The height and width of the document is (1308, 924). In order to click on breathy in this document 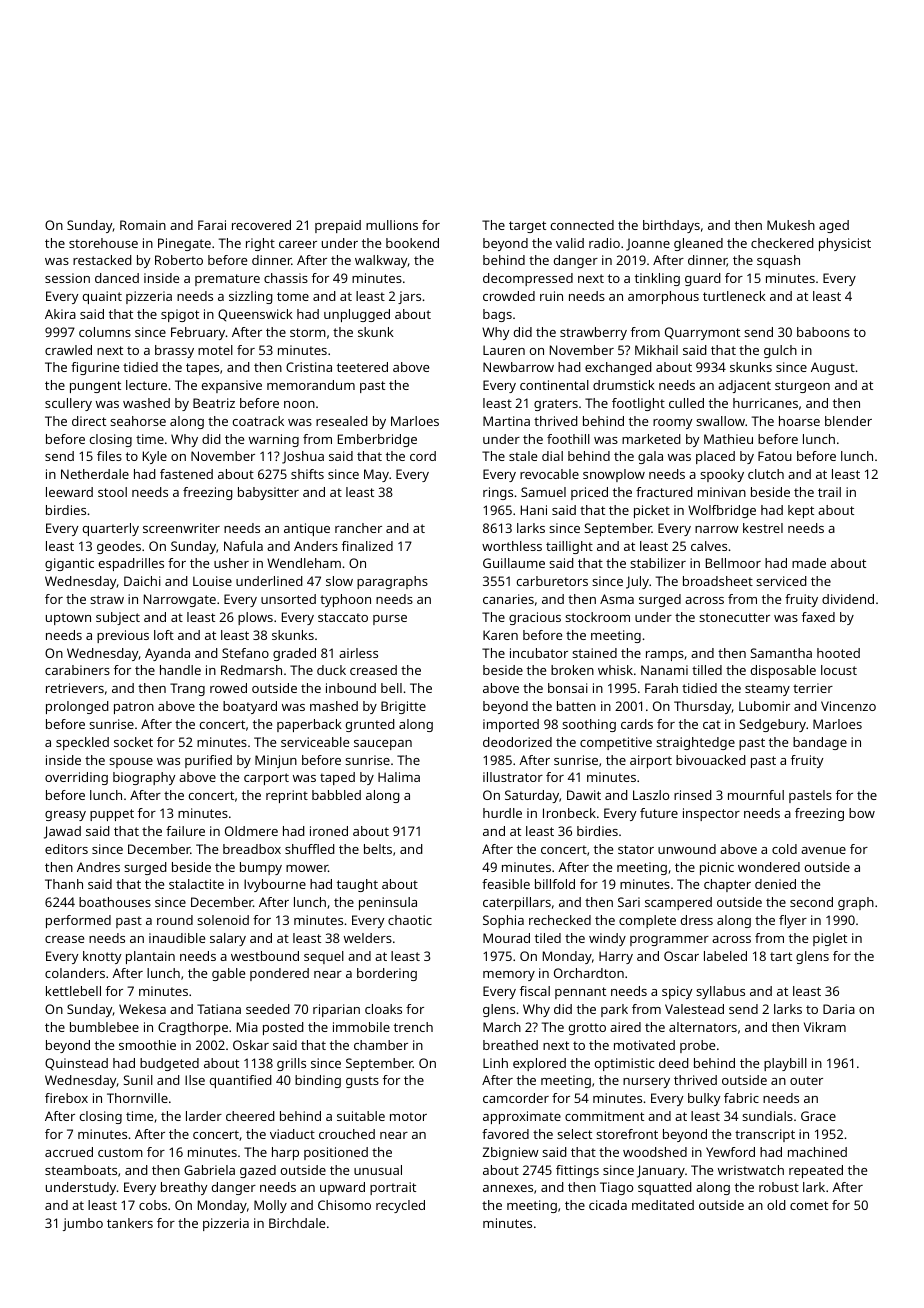, I will do `click(184, 1188)`.
